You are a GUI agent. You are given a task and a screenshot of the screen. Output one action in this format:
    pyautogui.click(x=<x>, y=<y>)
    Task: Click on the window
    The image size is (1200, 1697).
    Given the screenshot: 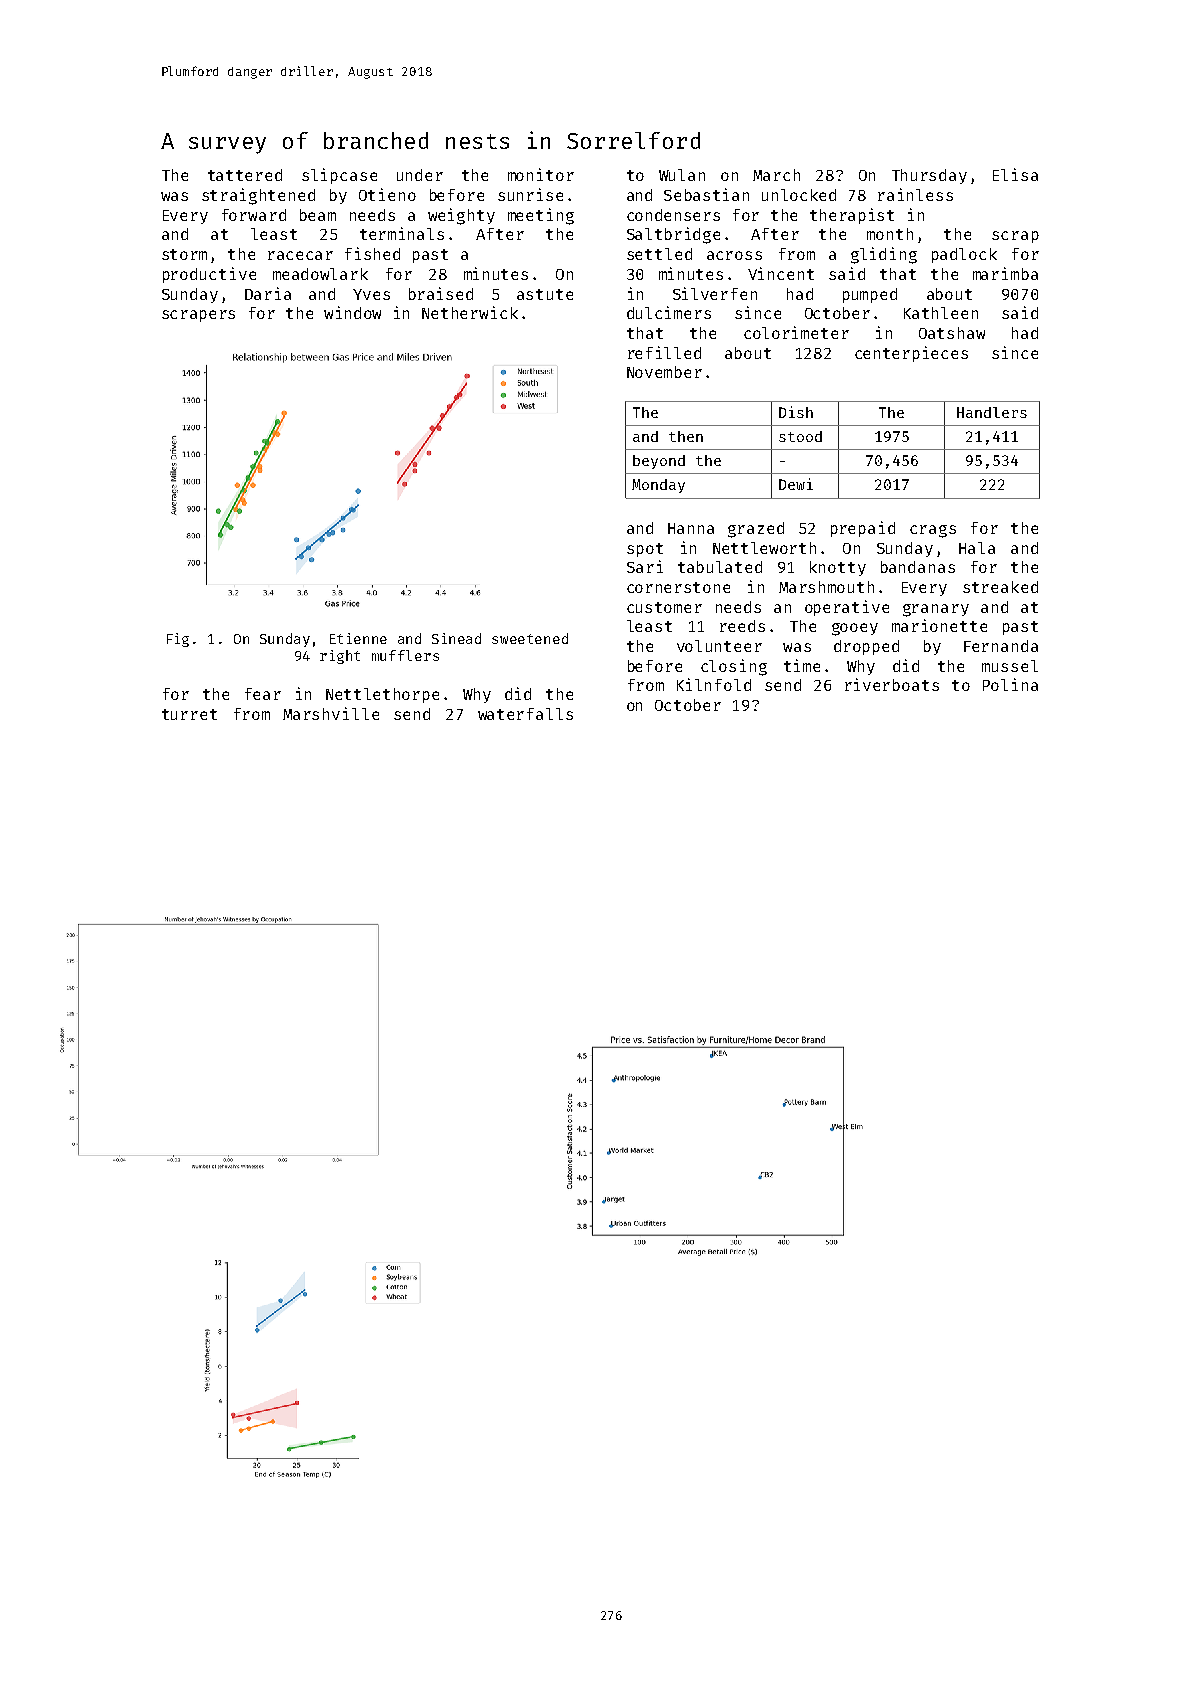 What is the action you would take?
    pyautogui.click(x=352, y=312)
